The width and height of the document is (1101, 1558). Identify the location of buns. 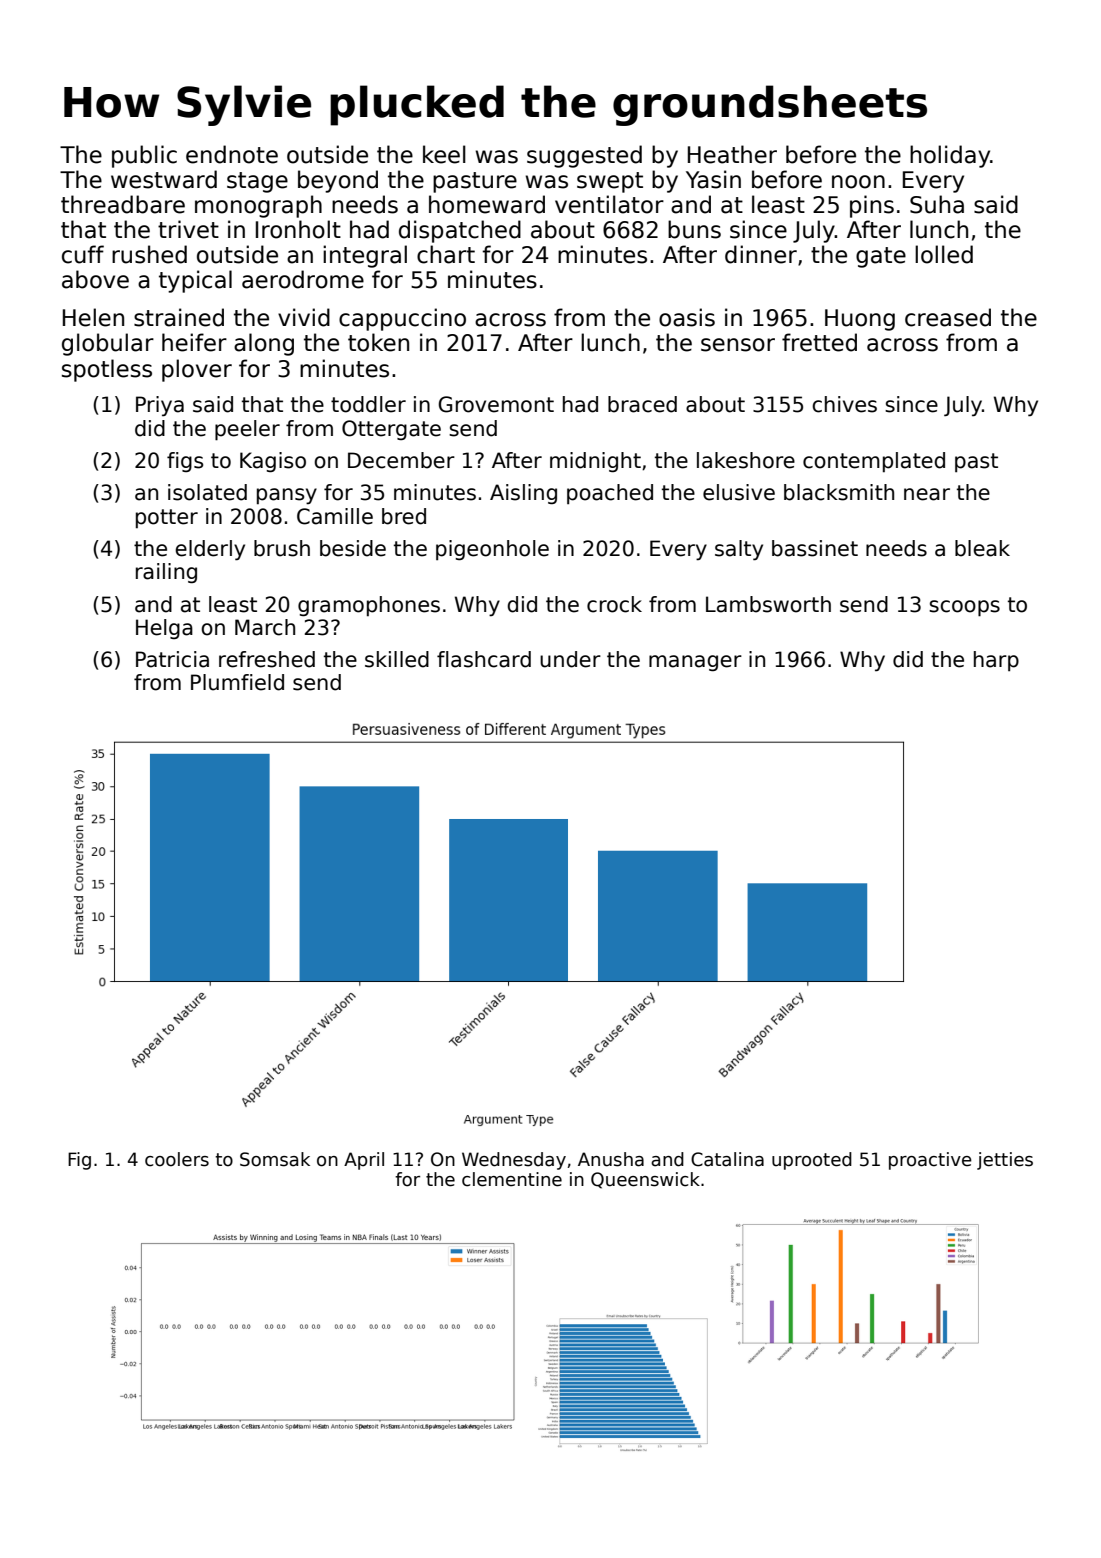
(694, 229).
